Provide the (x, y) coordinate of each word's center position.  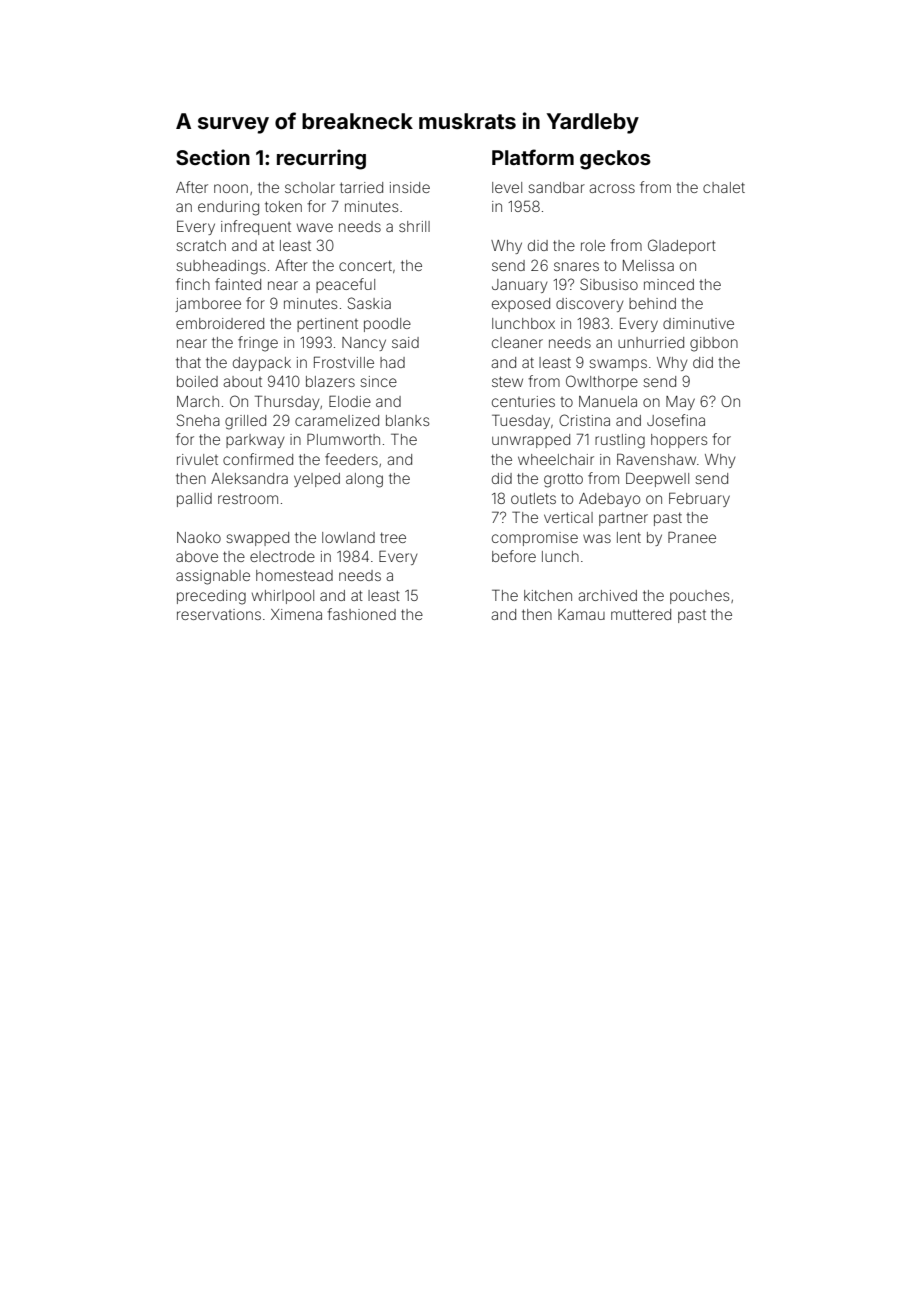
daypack (262, 364)
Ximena (296, 614)
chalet (724, 187)
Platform (533, 157)
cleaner (517, 342)
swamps (618, 365)
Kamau (581, 614)
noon (231, 188)
